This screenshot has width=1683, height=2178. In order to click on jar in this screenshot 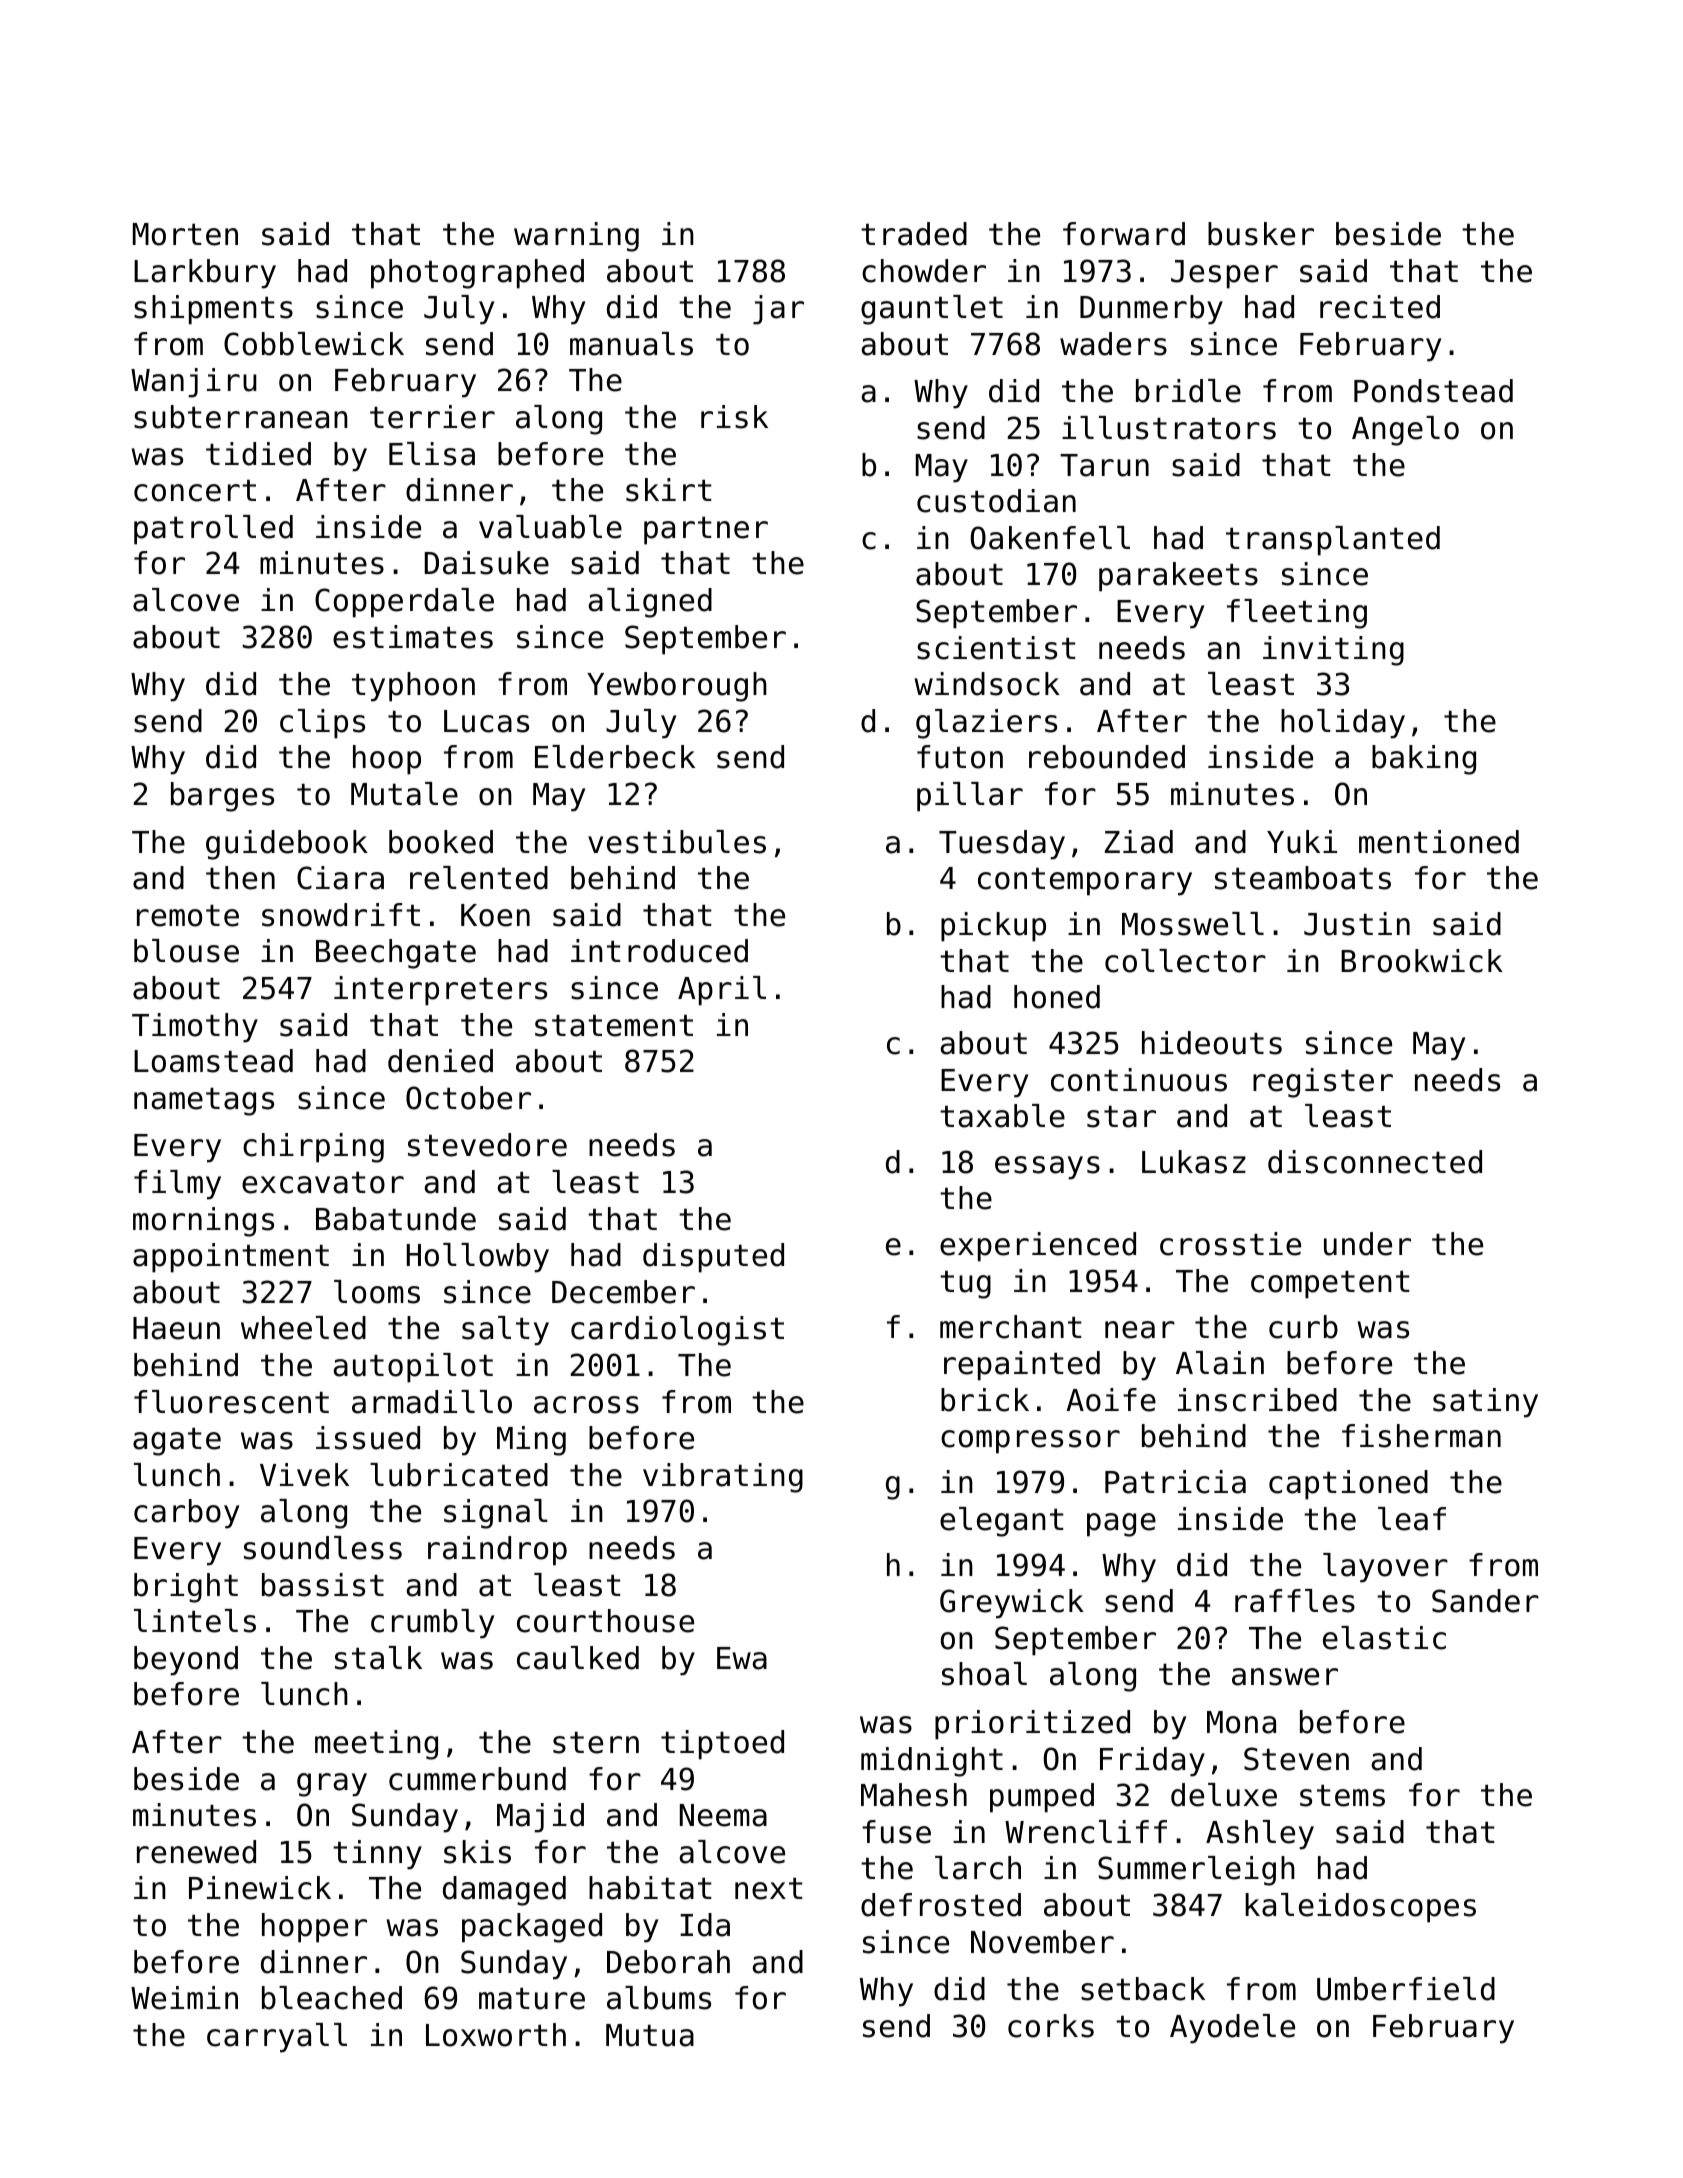, I will do `click(778, 310)`.
